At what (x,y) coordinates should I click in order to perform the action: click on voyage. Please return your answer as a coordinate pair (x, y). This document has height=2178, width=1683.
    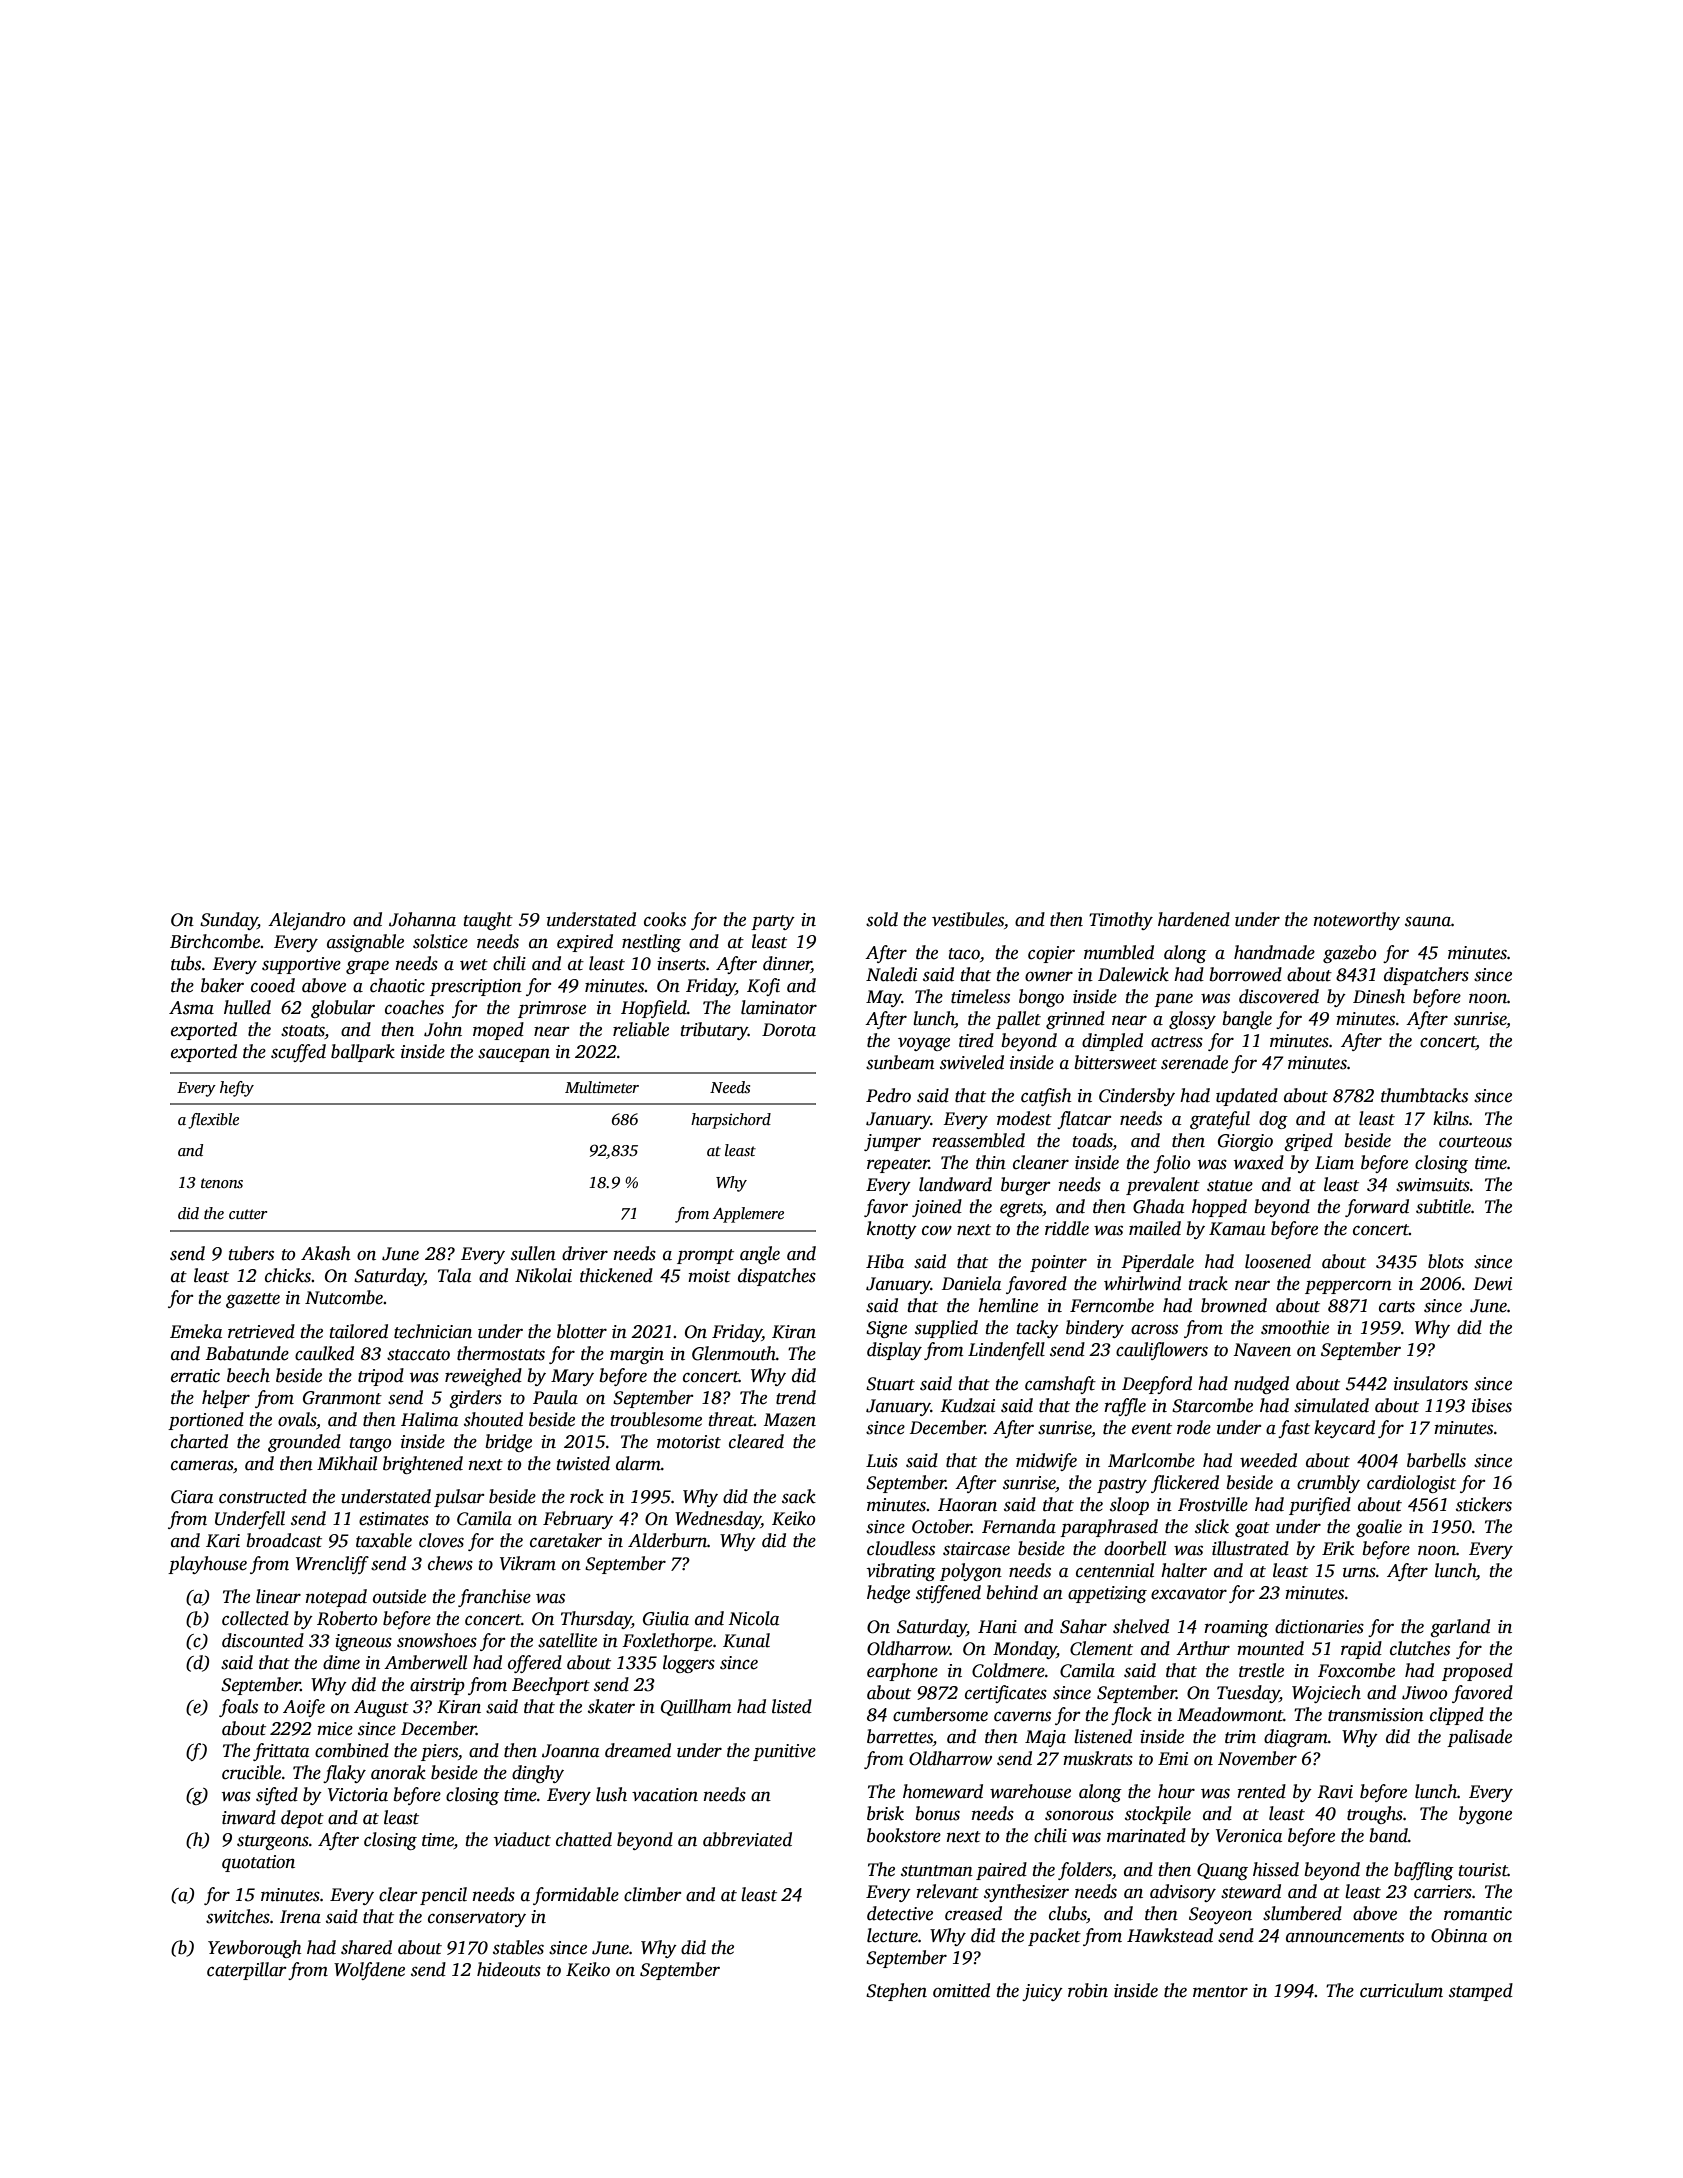
    Looking at the image, I should click on (924, 1044).
